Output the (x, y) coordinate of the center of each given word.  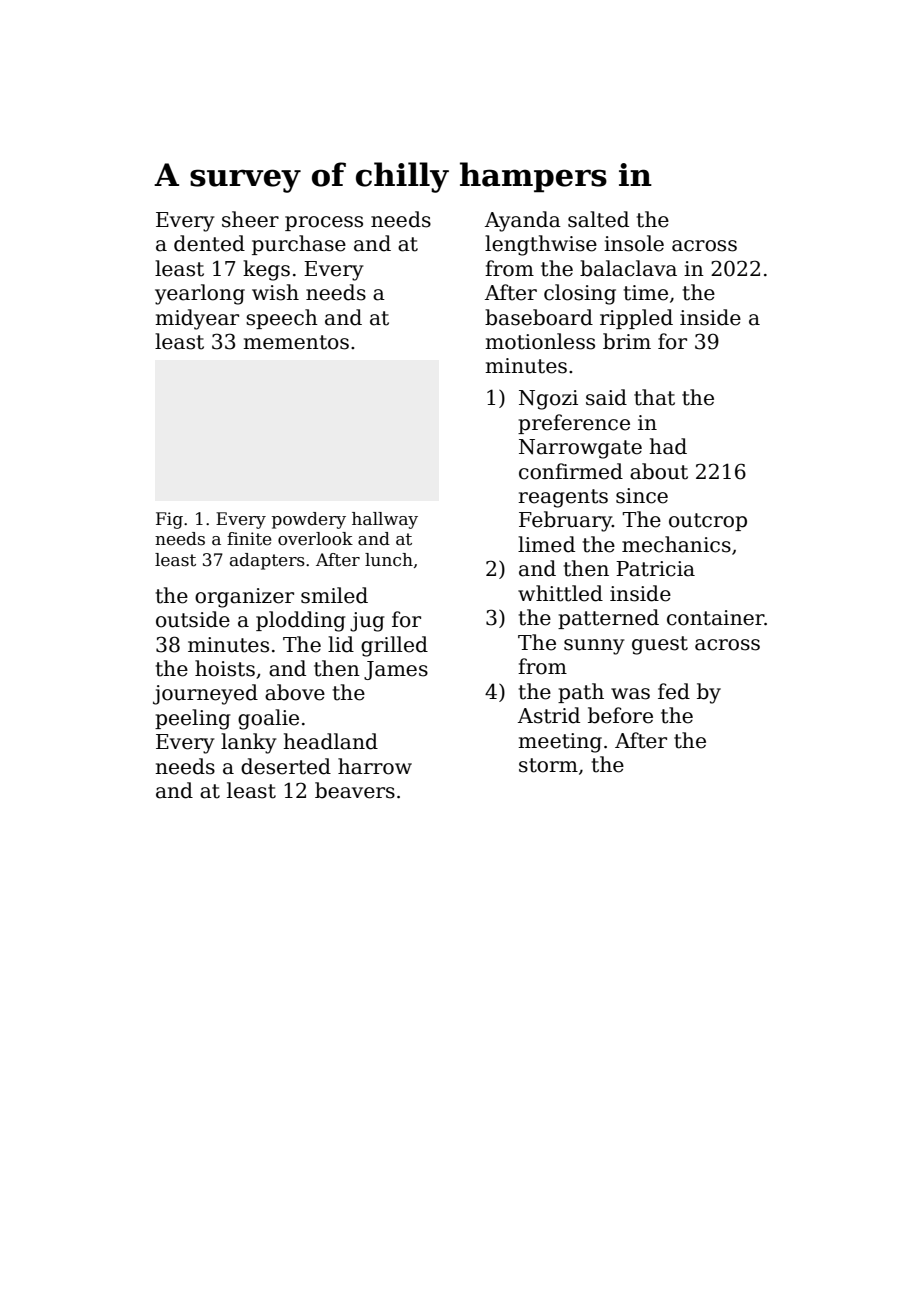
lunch (389, 560)
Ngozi (548, 400)
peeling (193, 719)
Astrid (549, 715)
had (668, 446)
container (715, 618)
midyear (197, 319)
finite (249, 539)
